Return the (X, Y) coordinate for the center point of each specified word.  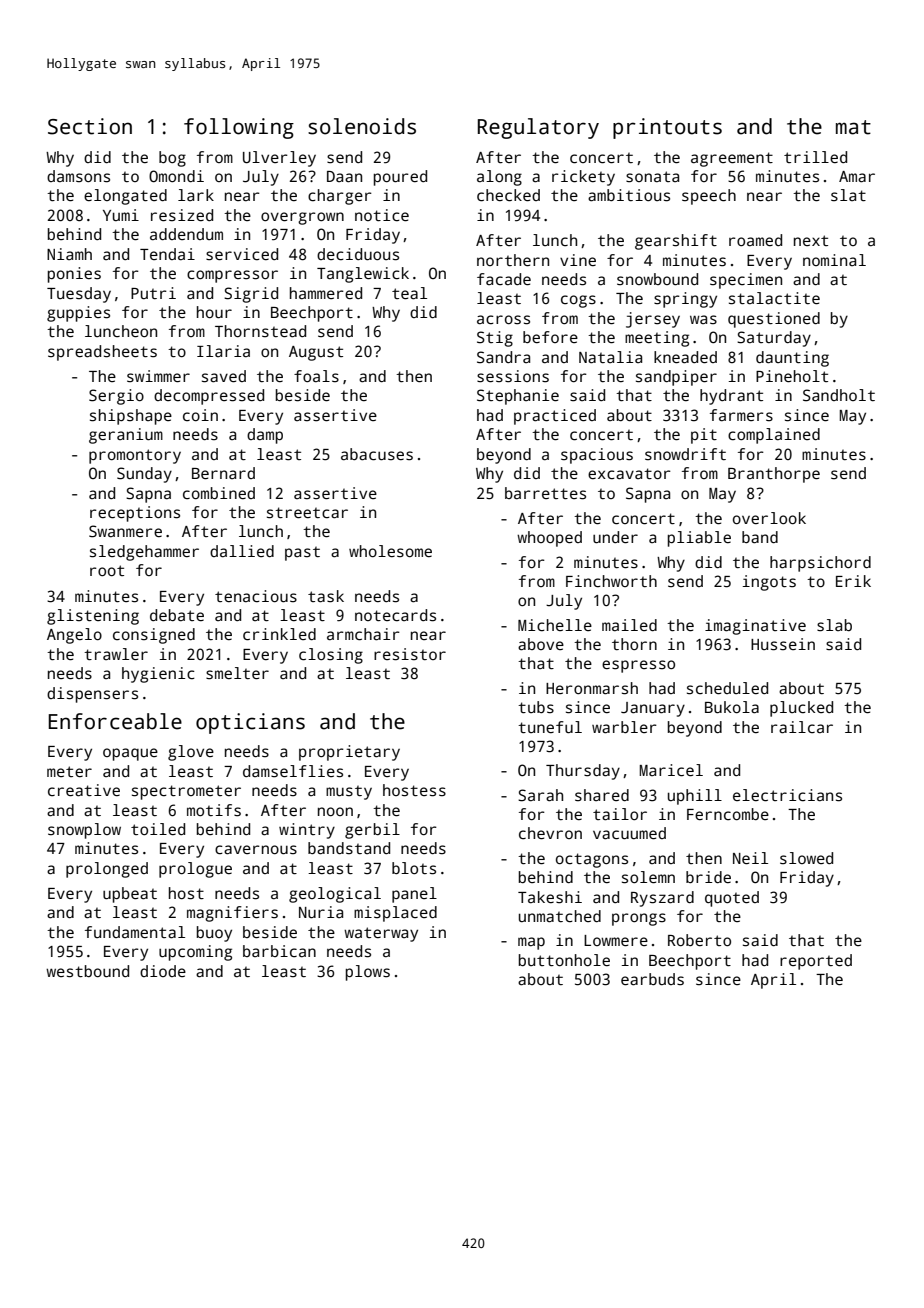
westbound (87, 971)
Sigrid (251, 295)
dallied (242, 551)
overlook (769, 518)
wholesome (390, 551)
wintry (307, 831)
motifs (214, 810)
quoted (732, 899)
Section (90, 126)
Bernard (223, 473)
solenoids (362, 126)
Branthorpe (774, 475)
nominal (834, 260)
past (302, 554)
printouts (667, 128)
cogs (578, 301)
